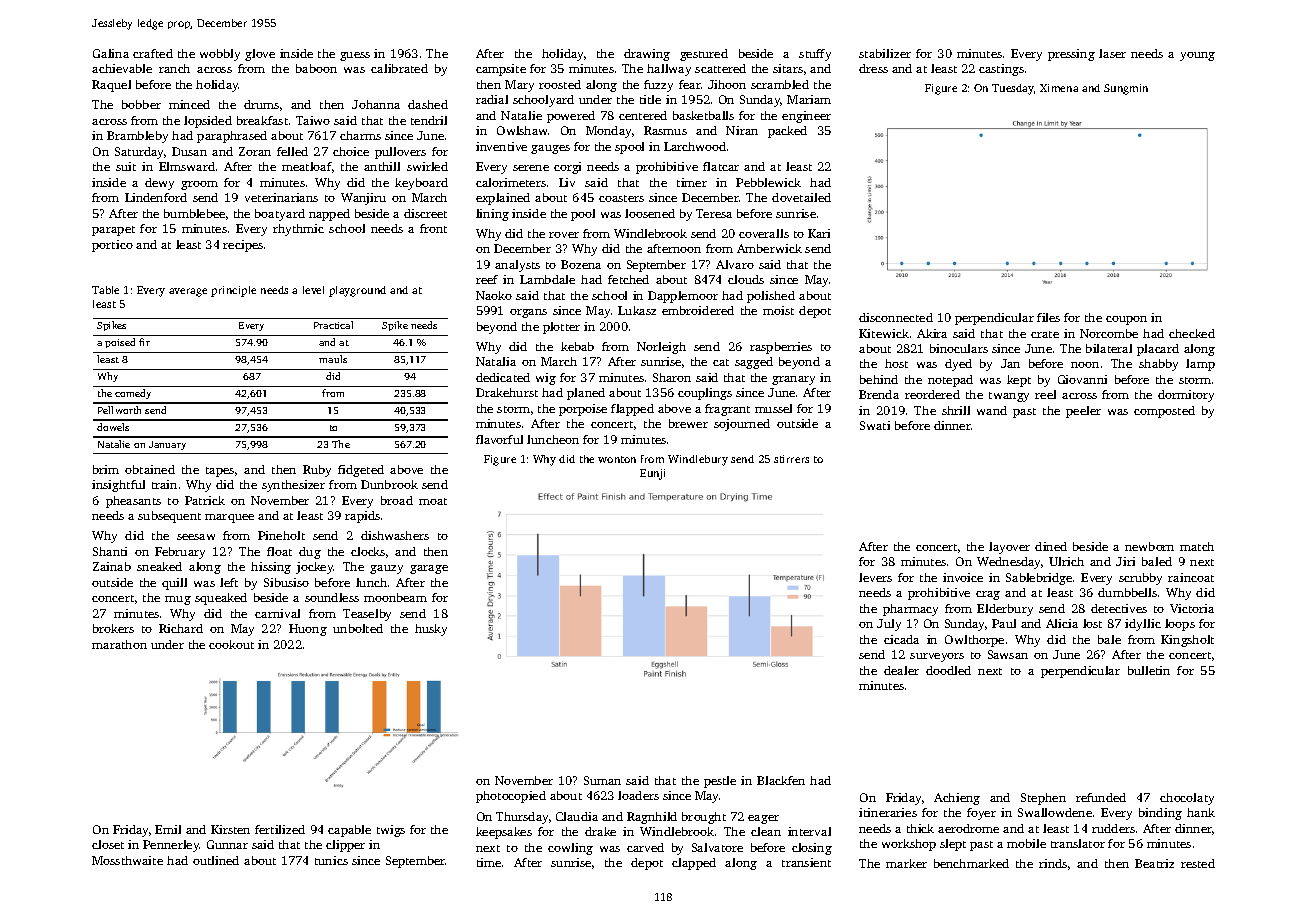 The height and width of the screenshot is (924, 1308). What do you see at coordinates (395, 597) in the screenshot?
I see `moonbeam` at bounding box center [395, 597].
